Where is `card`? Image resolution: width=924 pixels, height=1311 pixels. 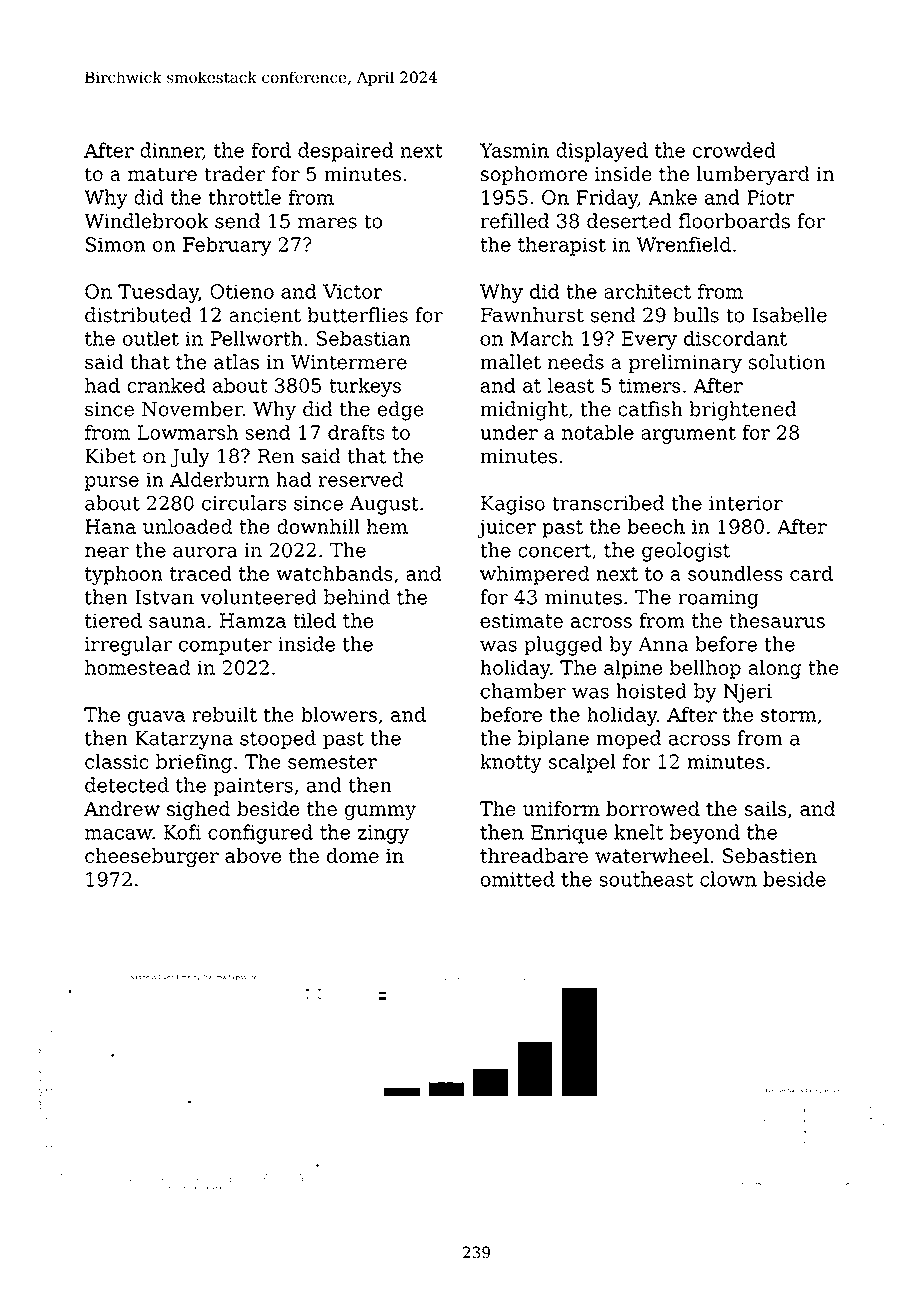
card is located at coordinates (811, 573).
